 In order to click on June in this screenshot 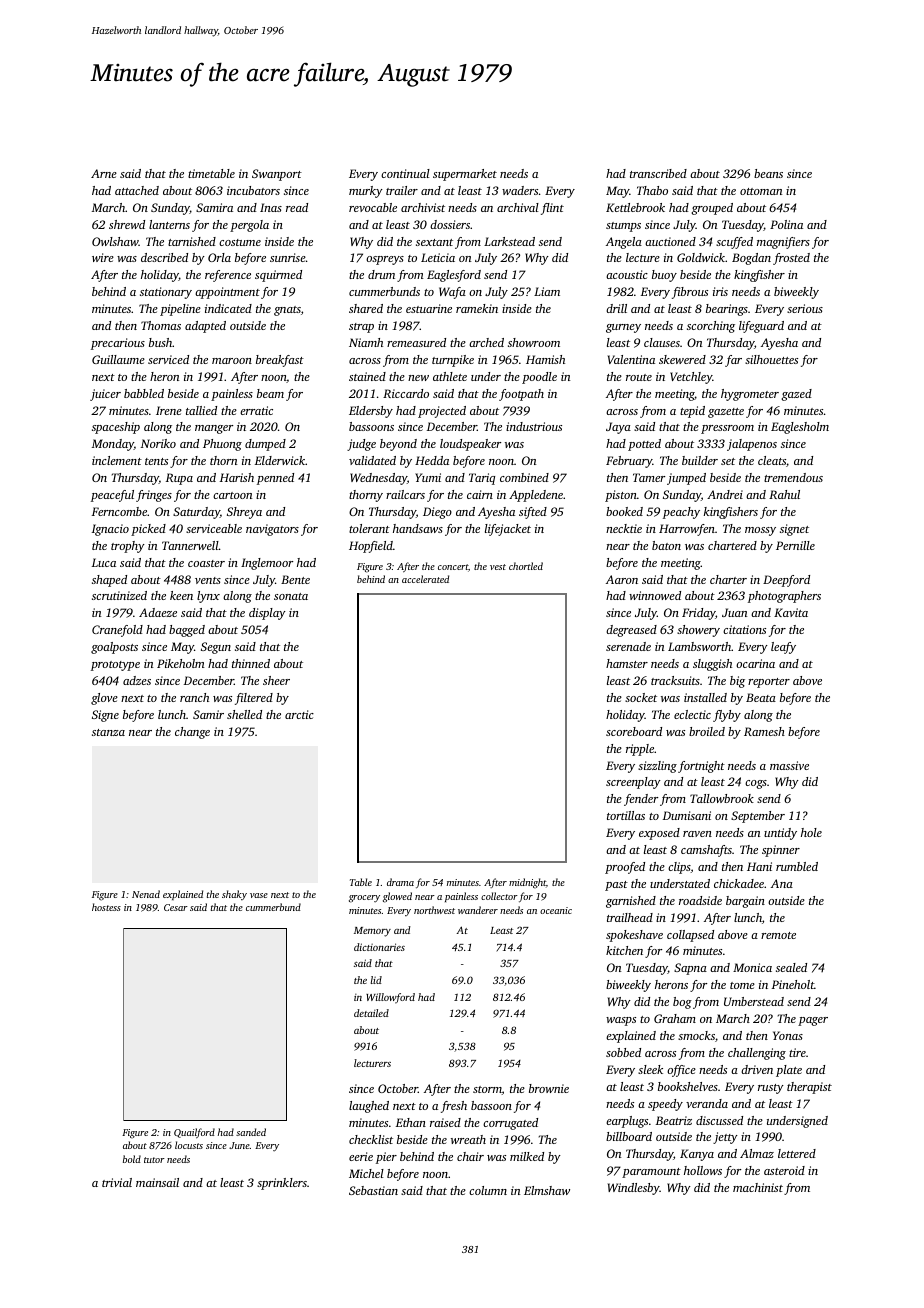, I will do `click(239, 1145)`.
